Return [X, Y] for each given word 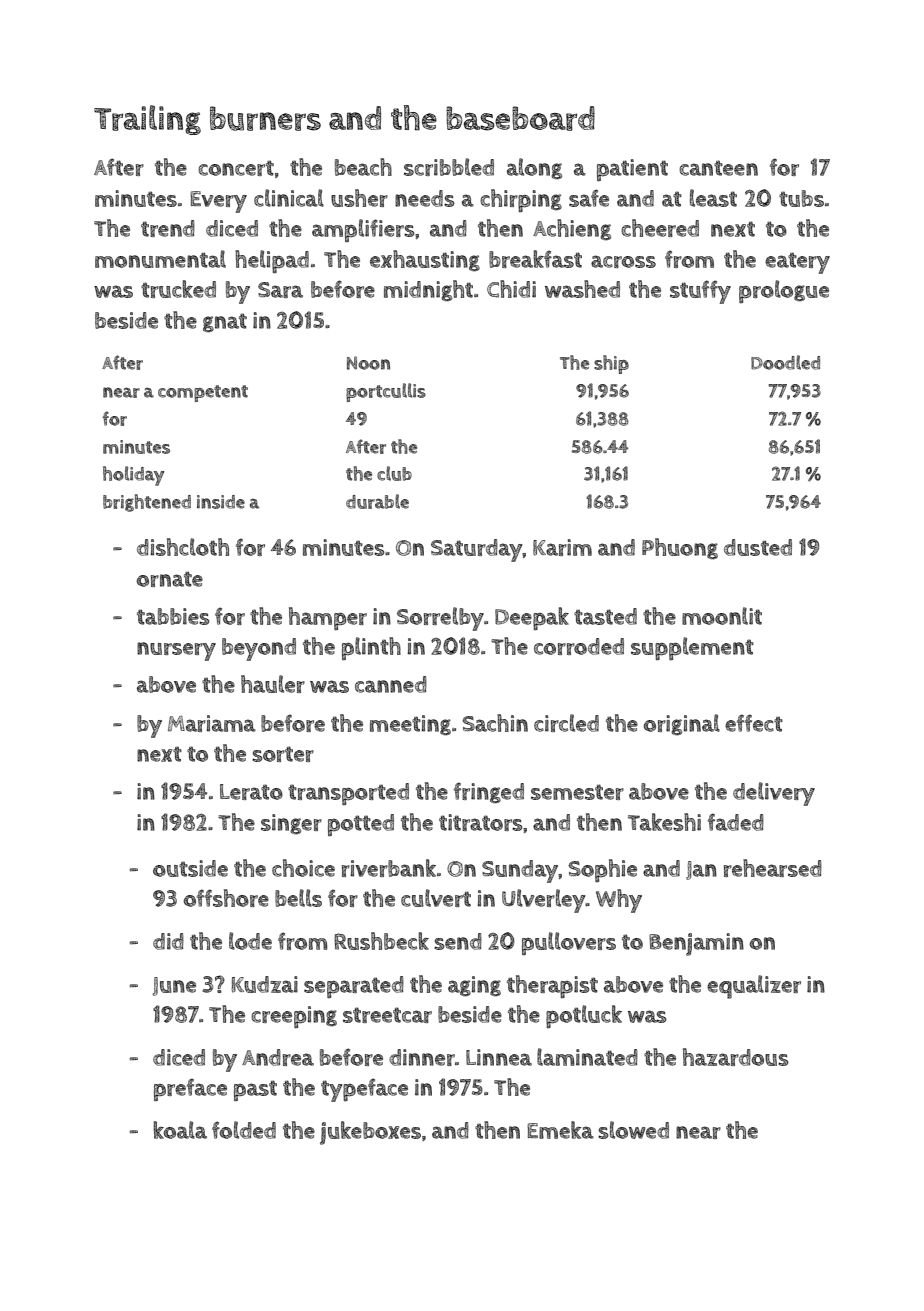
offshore [226, 898]
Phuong [680, 548]
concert [236, 168]
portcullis [386, 392]
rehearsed [773, 868]
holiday [134, 476]
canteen [718, 168]
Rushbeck [381, 941]
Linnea [499, 1057]
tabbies [173, 616]
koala [180, 1130]
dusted [758, 547]
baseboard [520, 118]
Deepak [532, 618]
